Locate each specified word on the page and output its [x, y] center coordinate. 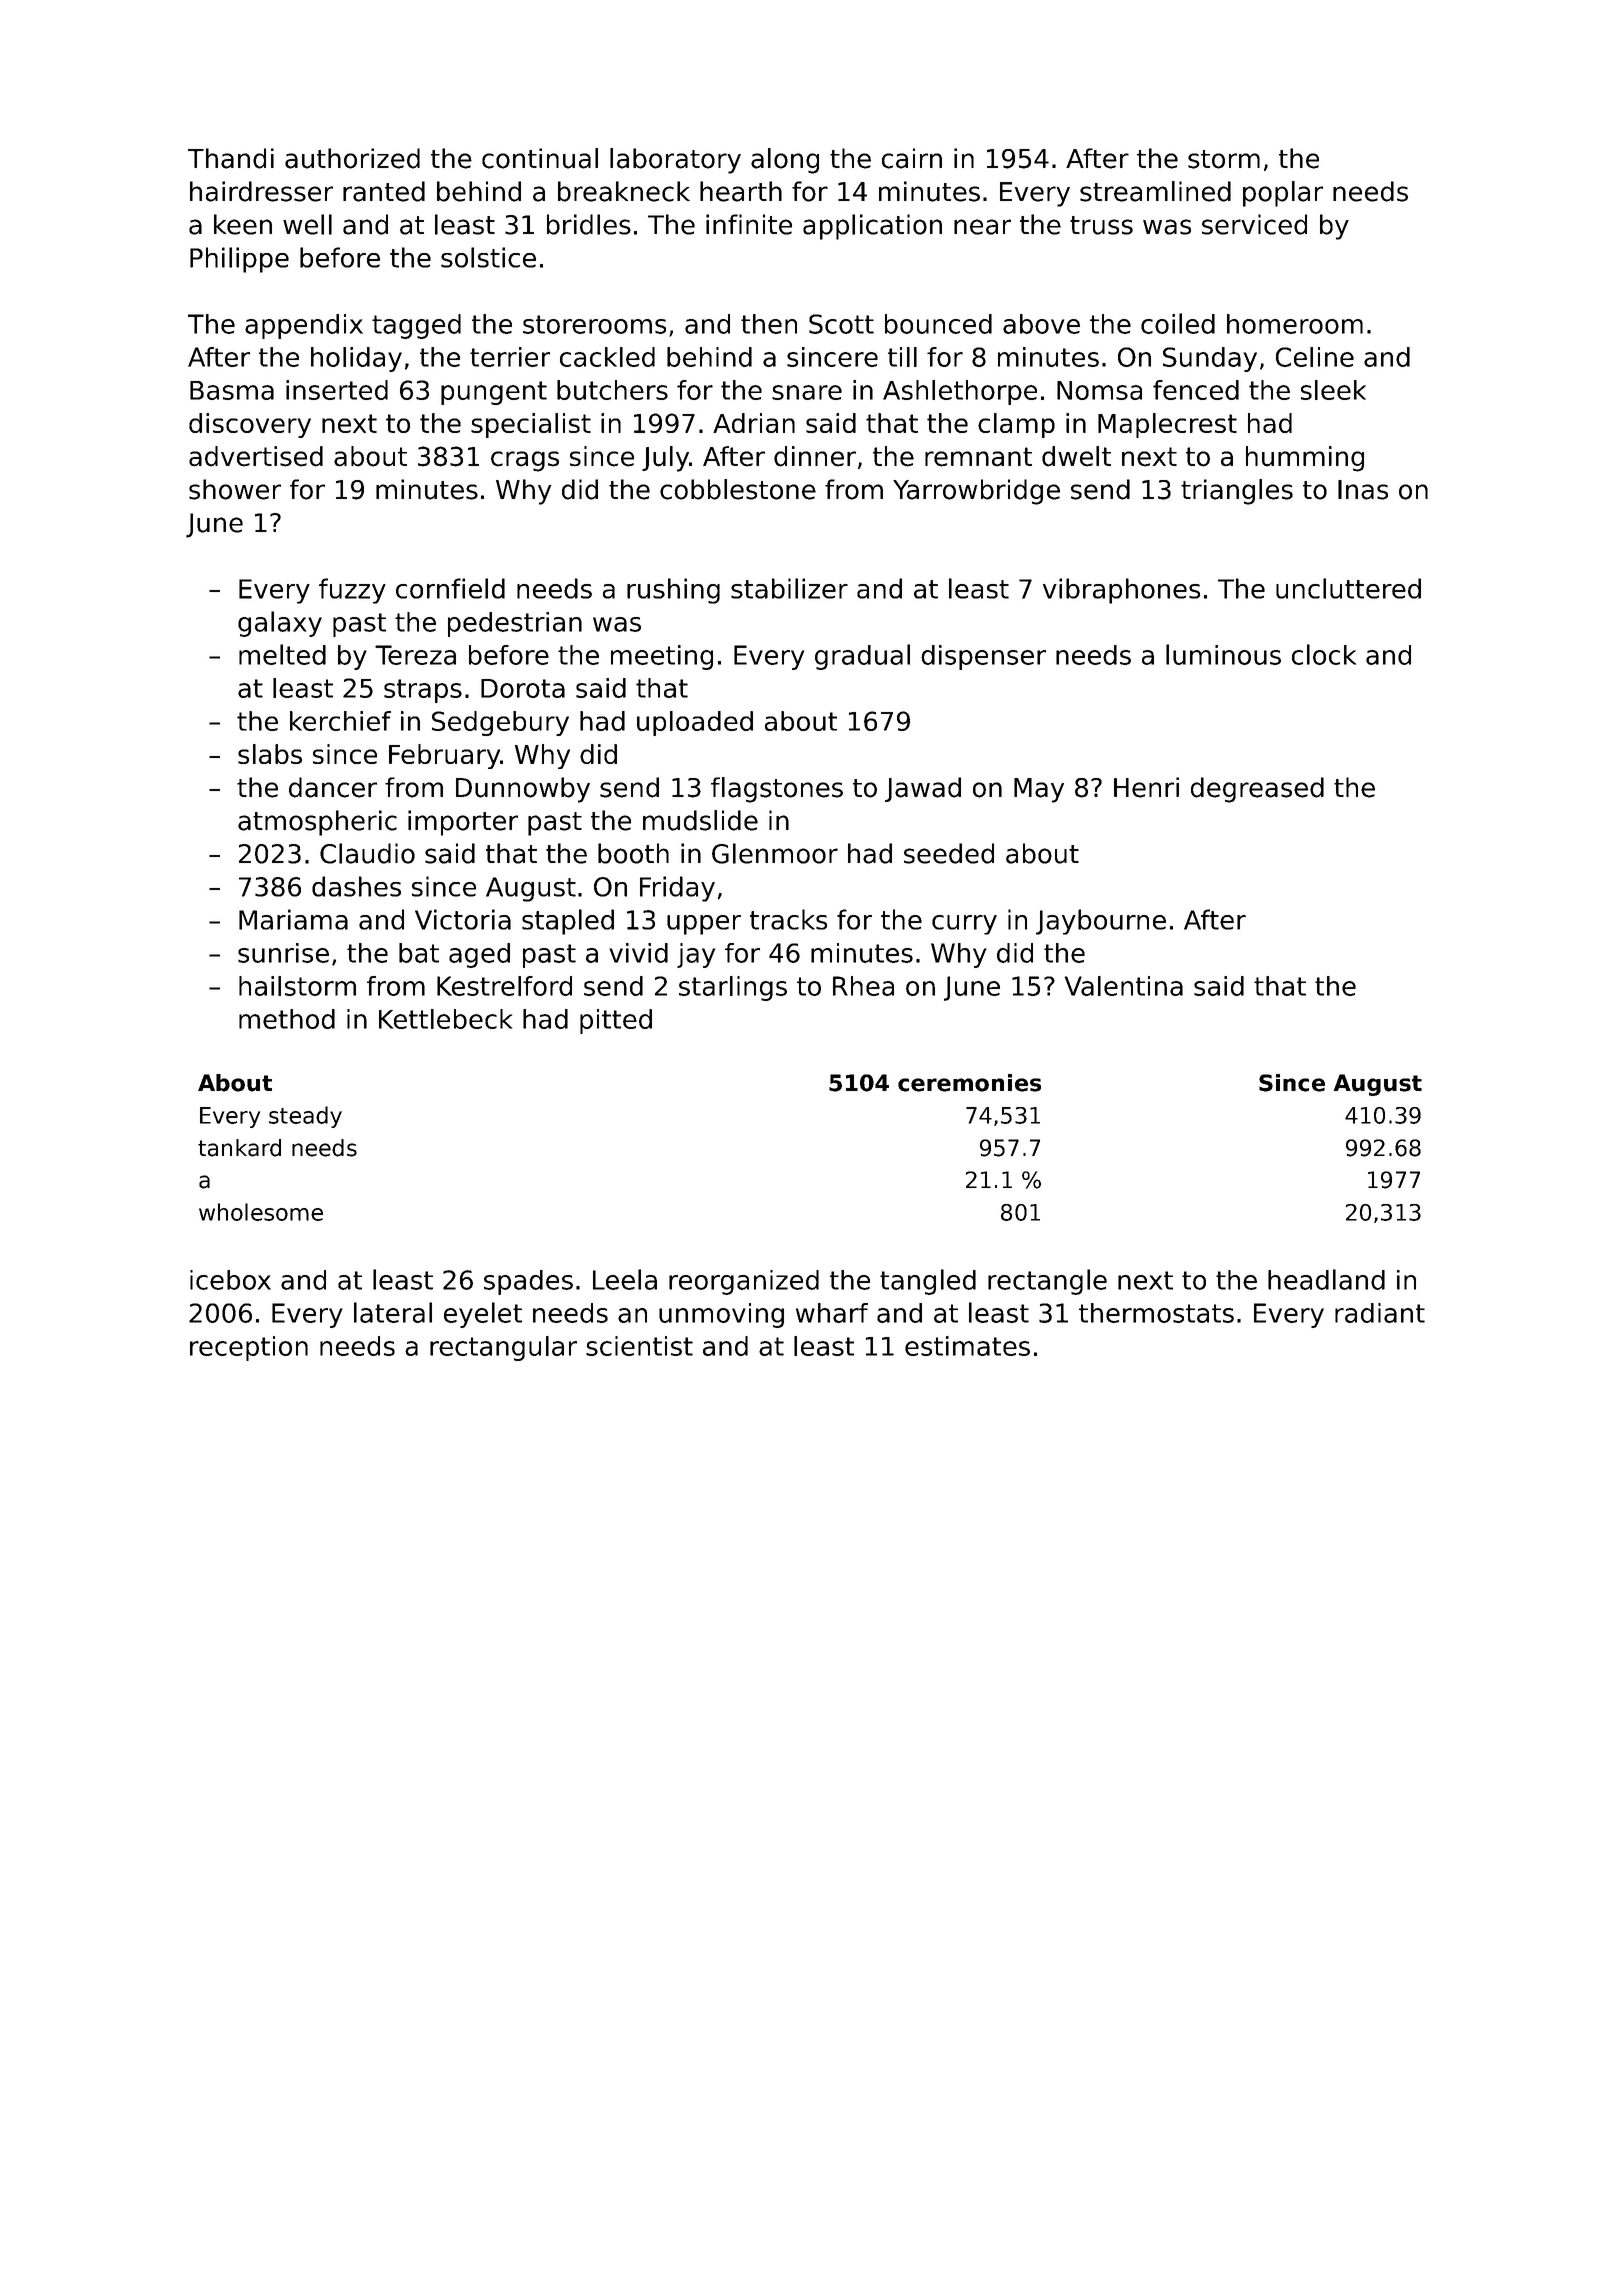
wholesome [261, 1212]
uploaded [695, 723]
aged [479, 955]
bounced [938, 324]
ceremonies [969, 1083]
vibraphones [1121, 591]
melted [282, 654]
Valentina [1123, 986]
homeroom [1295, 324]
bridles [589, 224]
